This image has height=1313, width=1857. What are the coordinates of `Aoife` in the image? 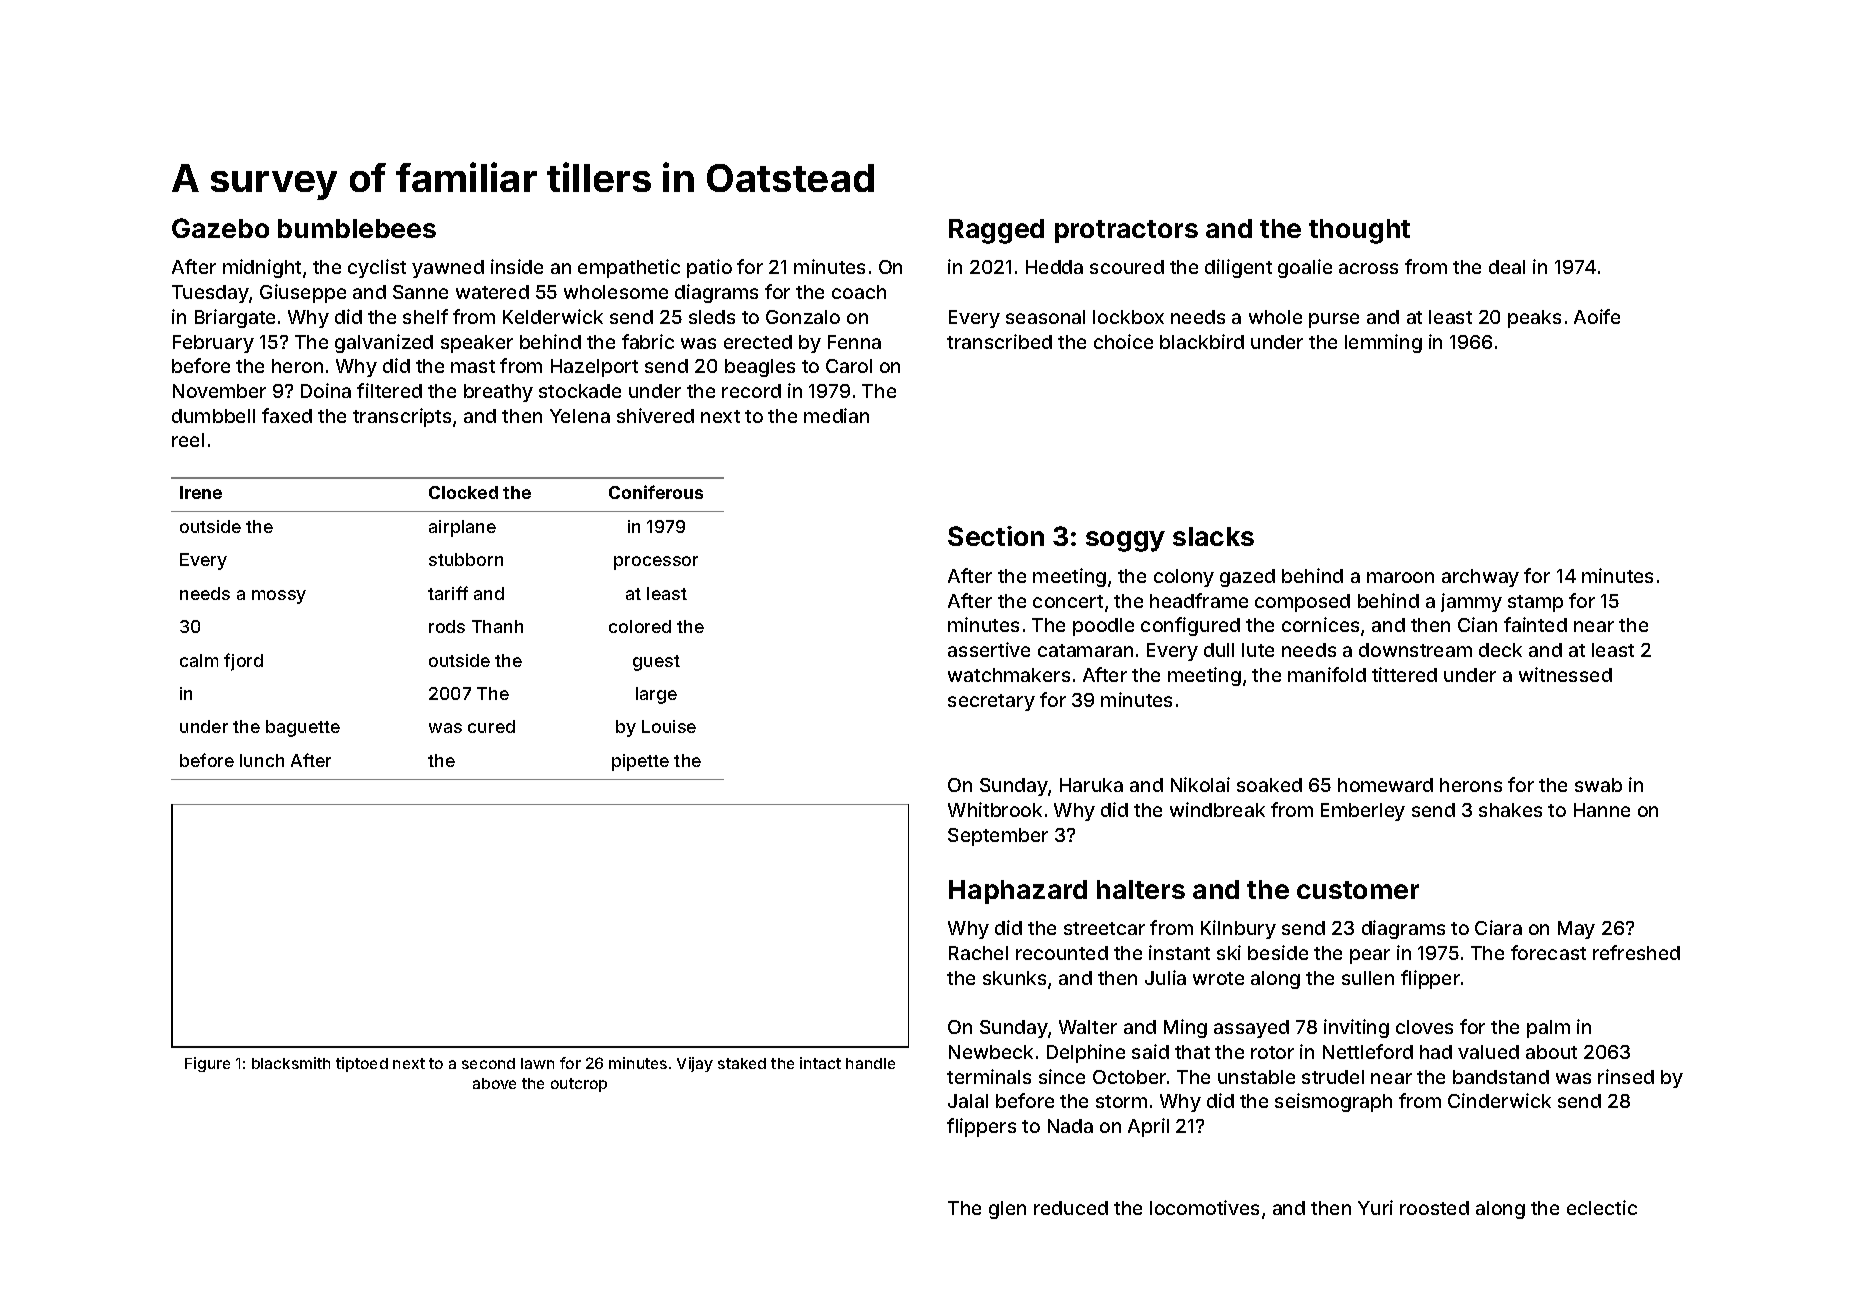 It's located at (1597, 316).
